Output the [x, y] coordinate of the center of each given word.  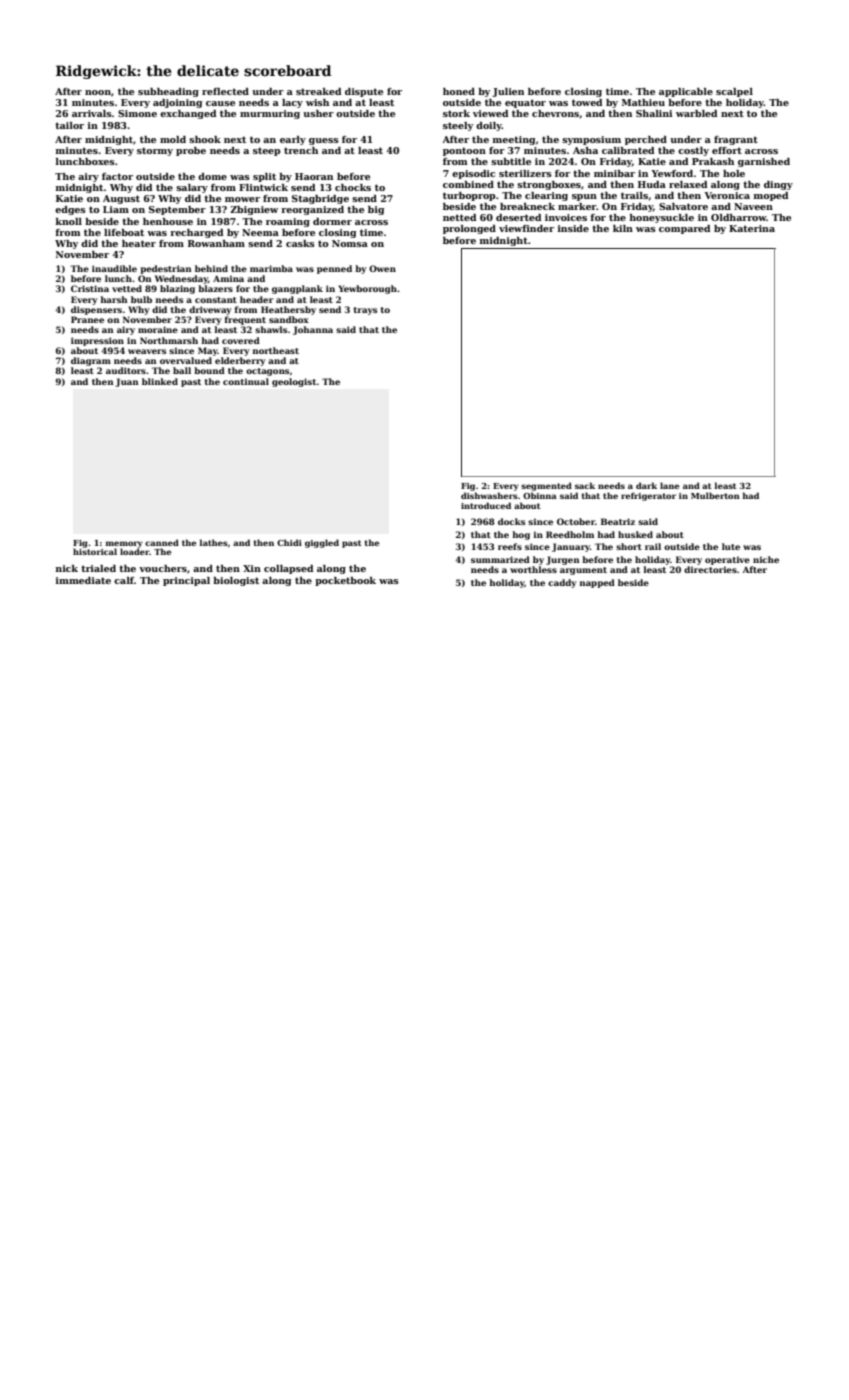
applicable [686, 92]
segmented [546, 486]
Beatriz [618, 521]
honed [459, 91]
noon [98, 92]
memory [124, 544]
